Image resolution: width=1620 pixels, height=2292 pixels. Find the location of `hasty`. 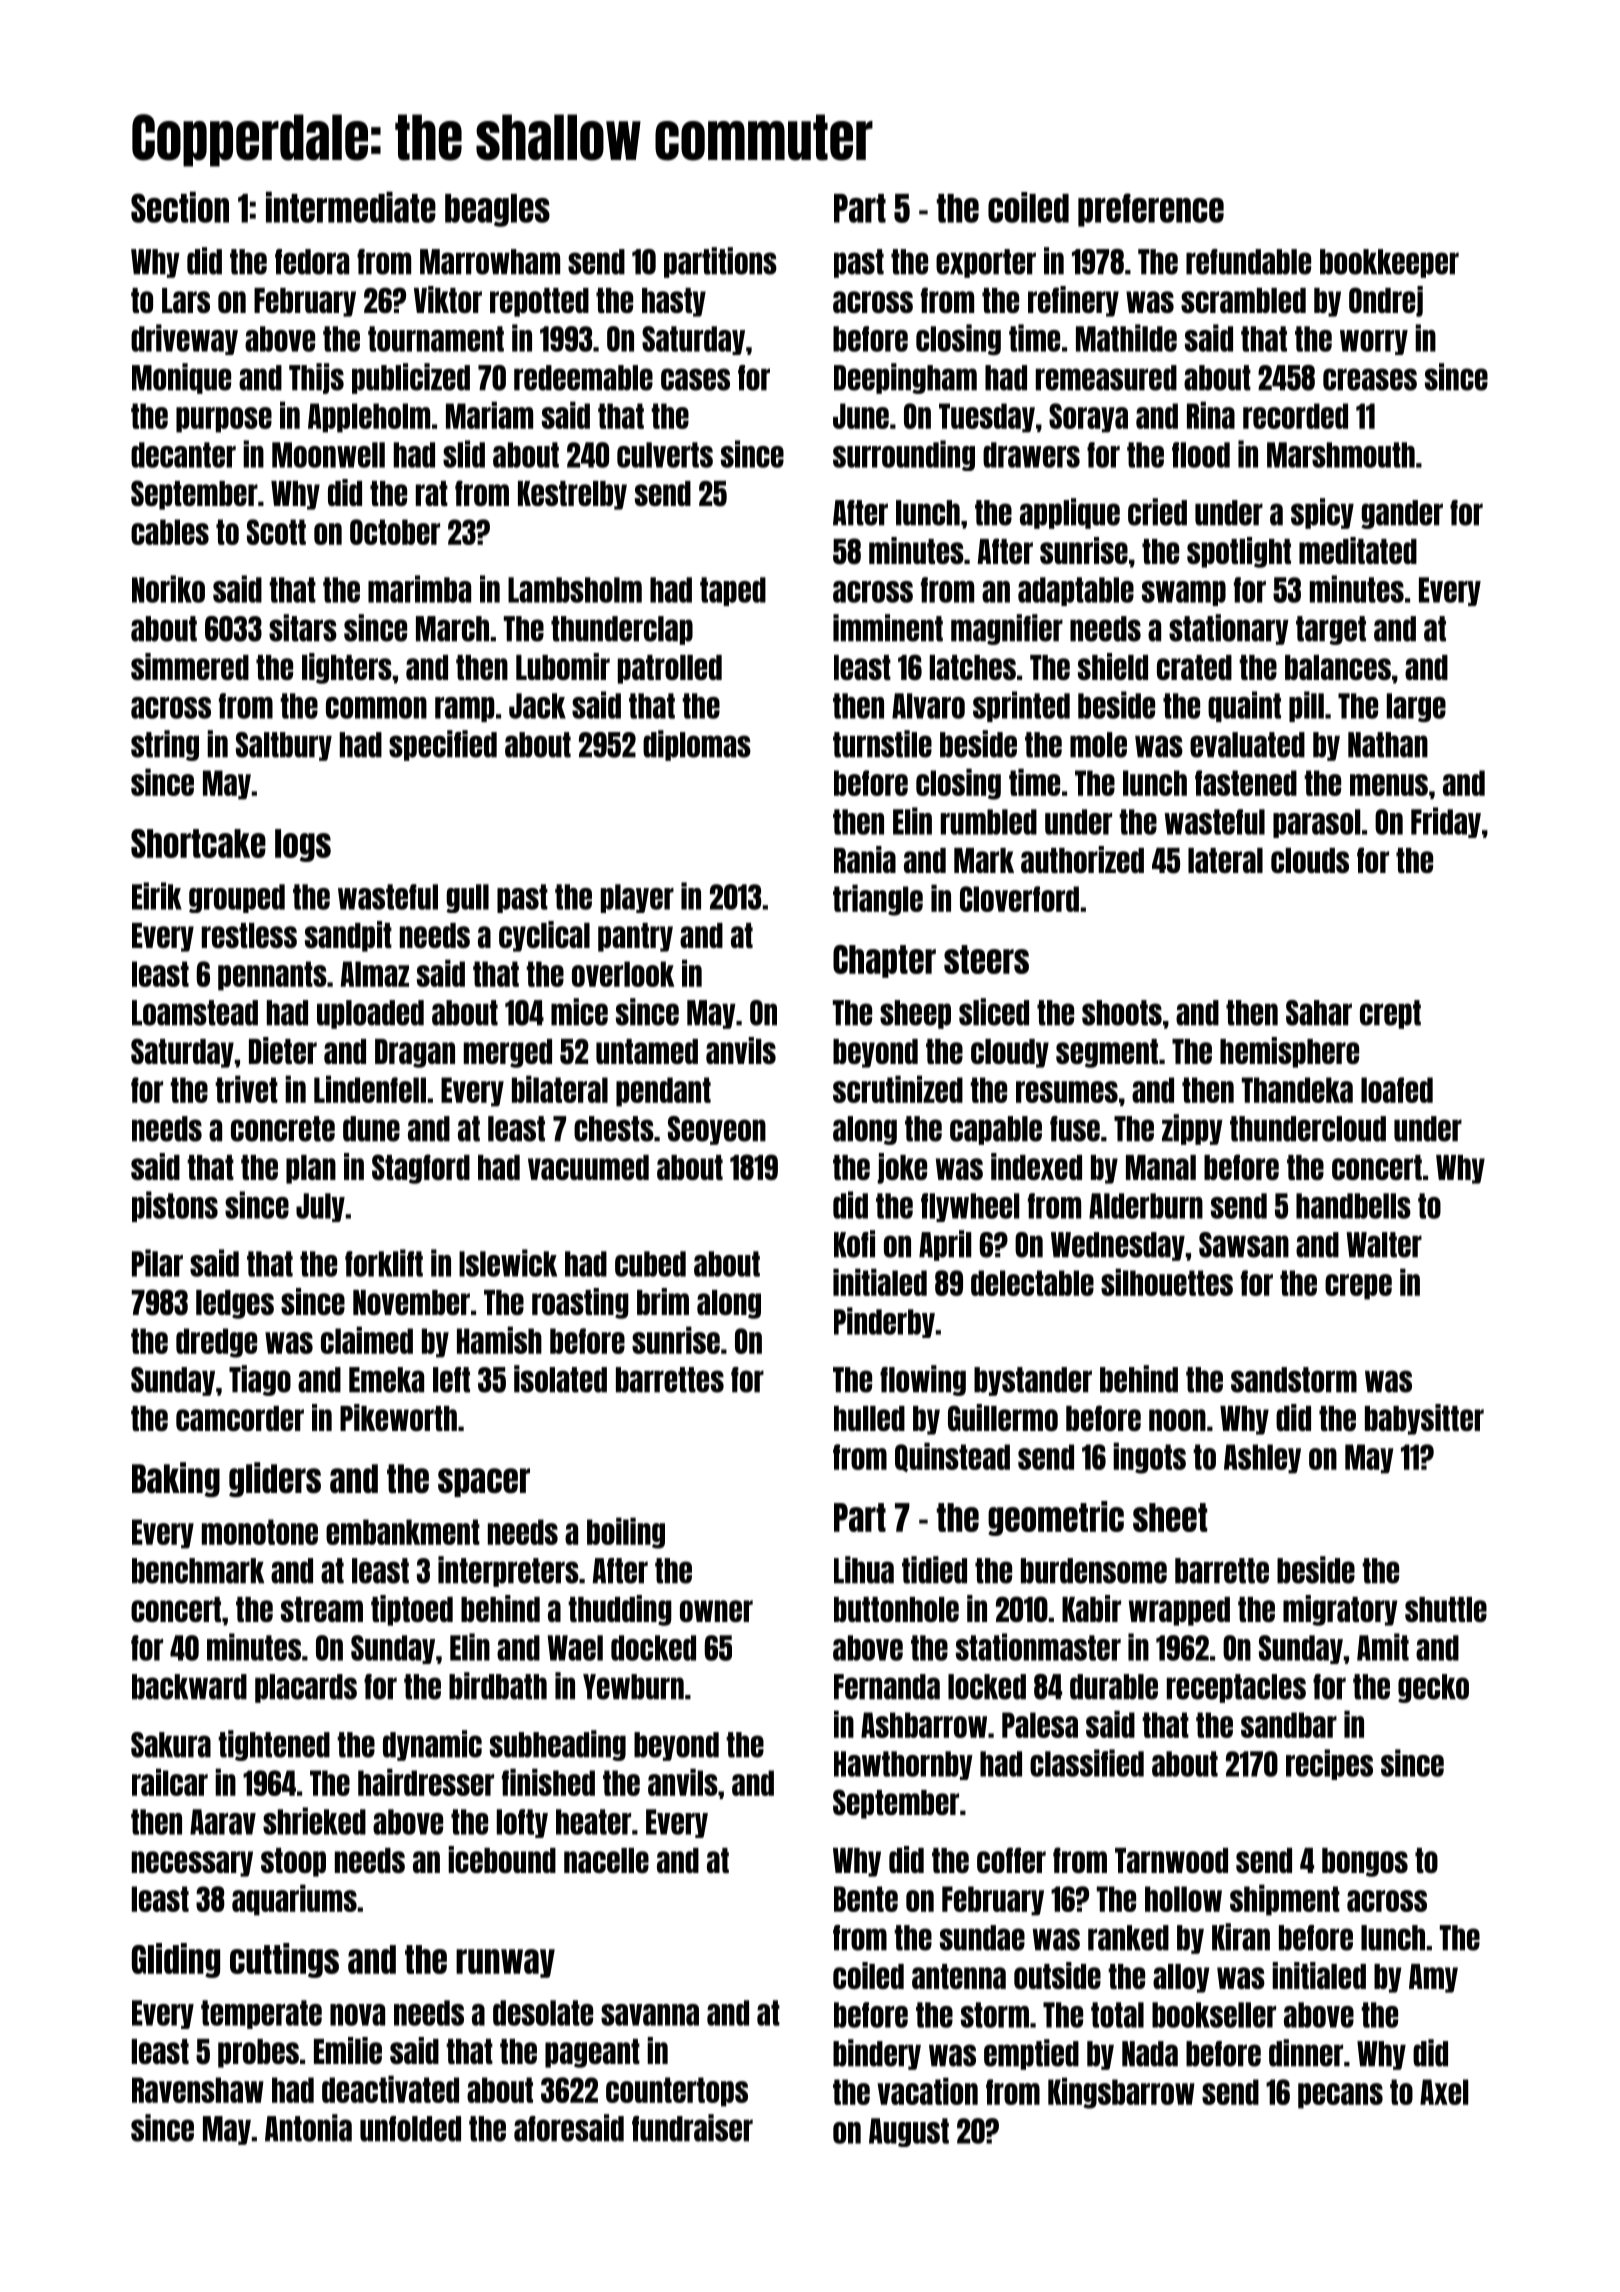

hasty is located at coordinates (674, 302).
